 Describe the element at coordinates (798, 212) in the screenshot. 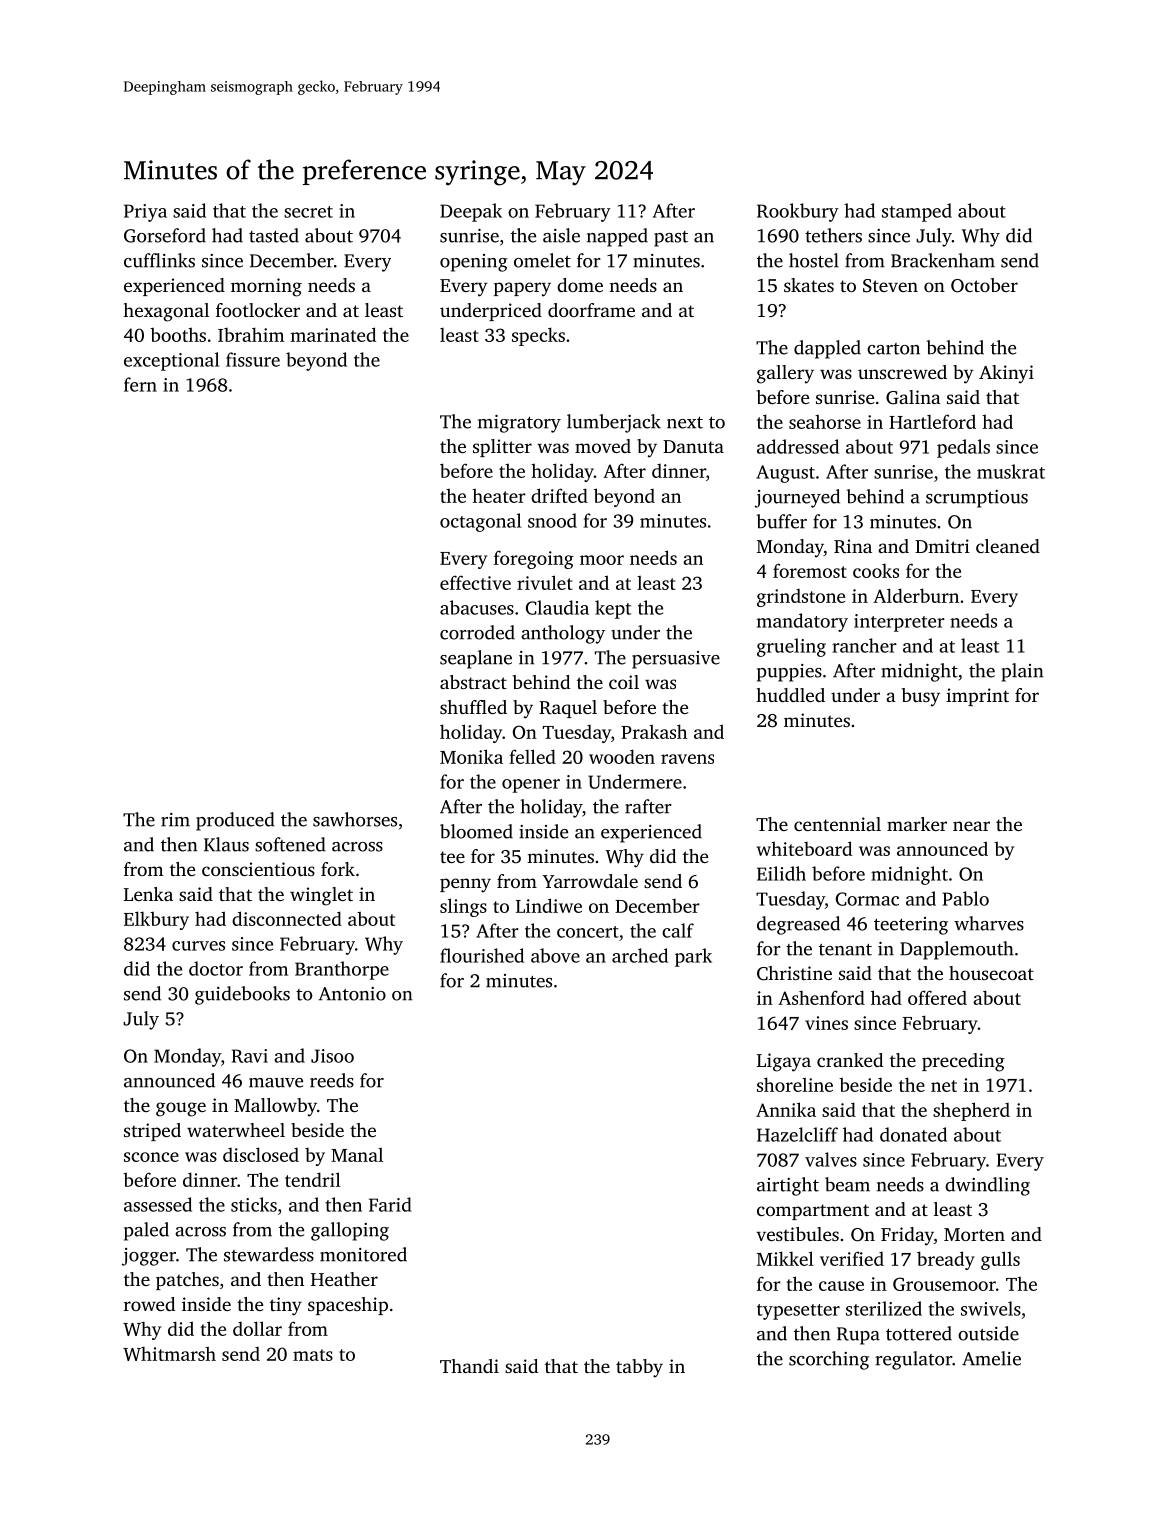

I see `Rookbury` at that location.
